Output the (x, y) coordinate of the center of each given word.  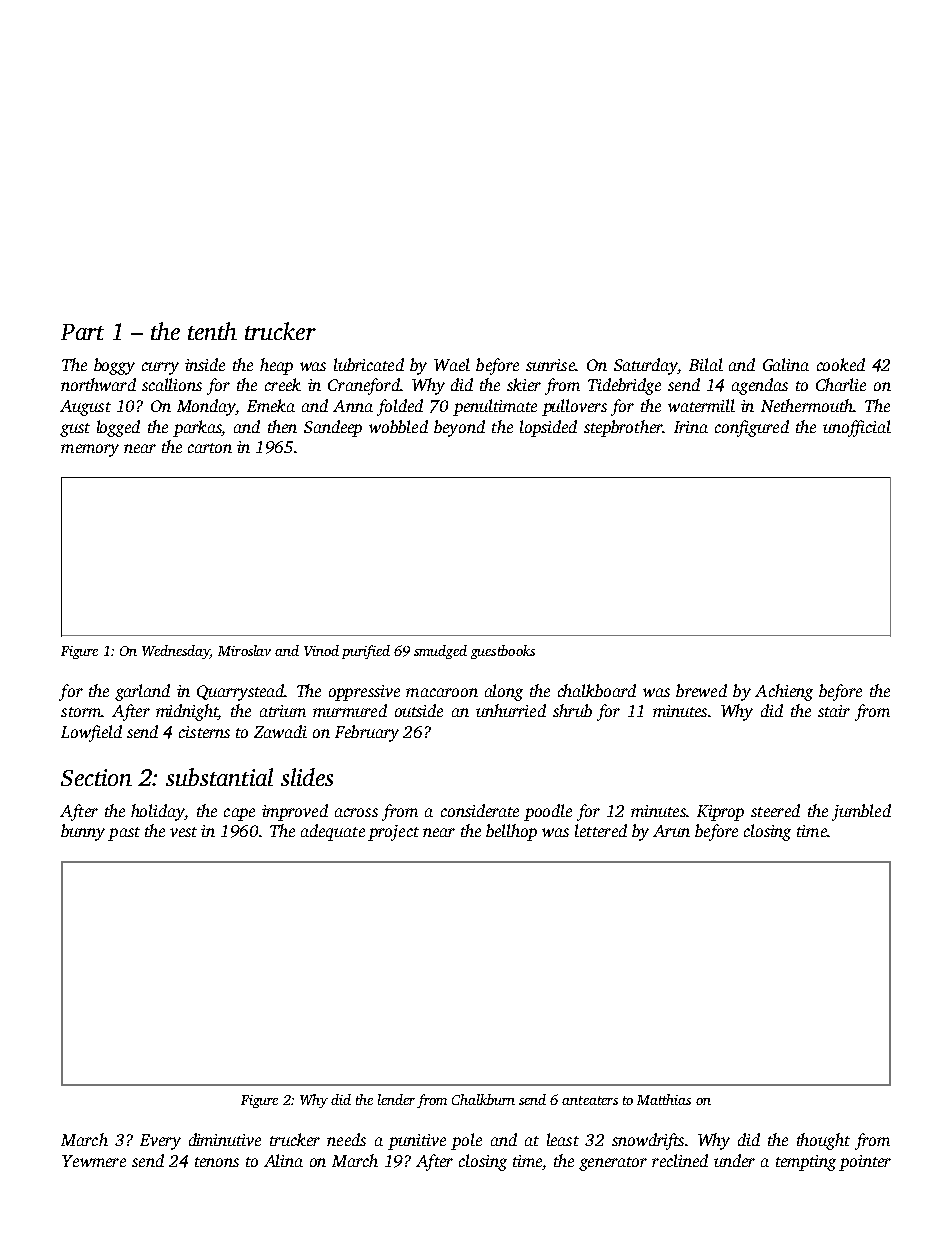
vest (183, 832)
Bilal (706, 364)
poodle (548, 812)
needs (346, 1139)
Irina (691, 427)
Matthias (664, 1099)
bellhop (511, 832)
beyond (459, 428)
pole (466, 1141)
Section (96, 777)
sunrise (550, 365)
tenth (212, 331)
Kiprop (720, 813)
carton (210, 448)
